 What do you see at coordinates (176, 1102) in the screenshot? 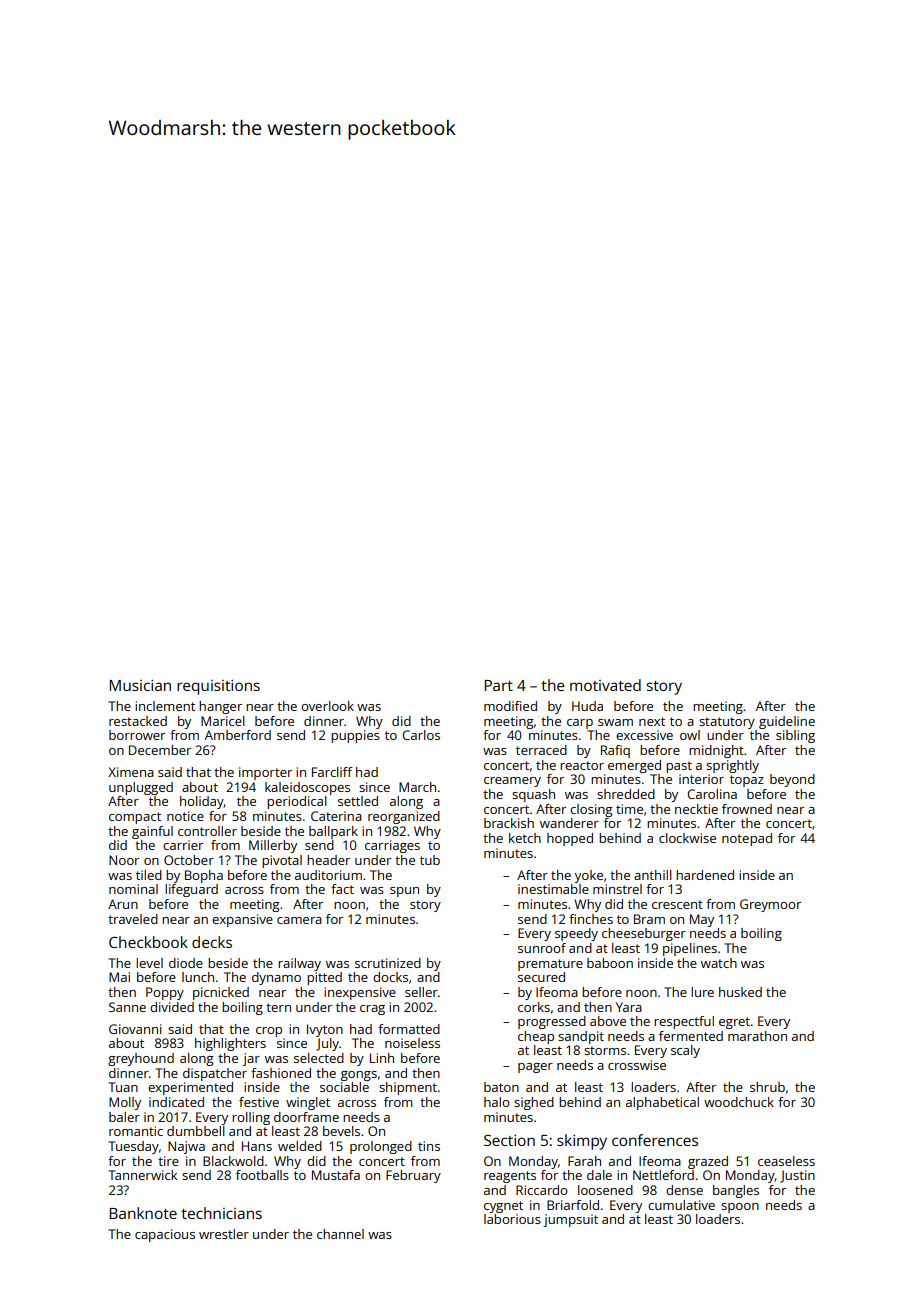
I see `indicated` at bounding box center [176, 1102].
